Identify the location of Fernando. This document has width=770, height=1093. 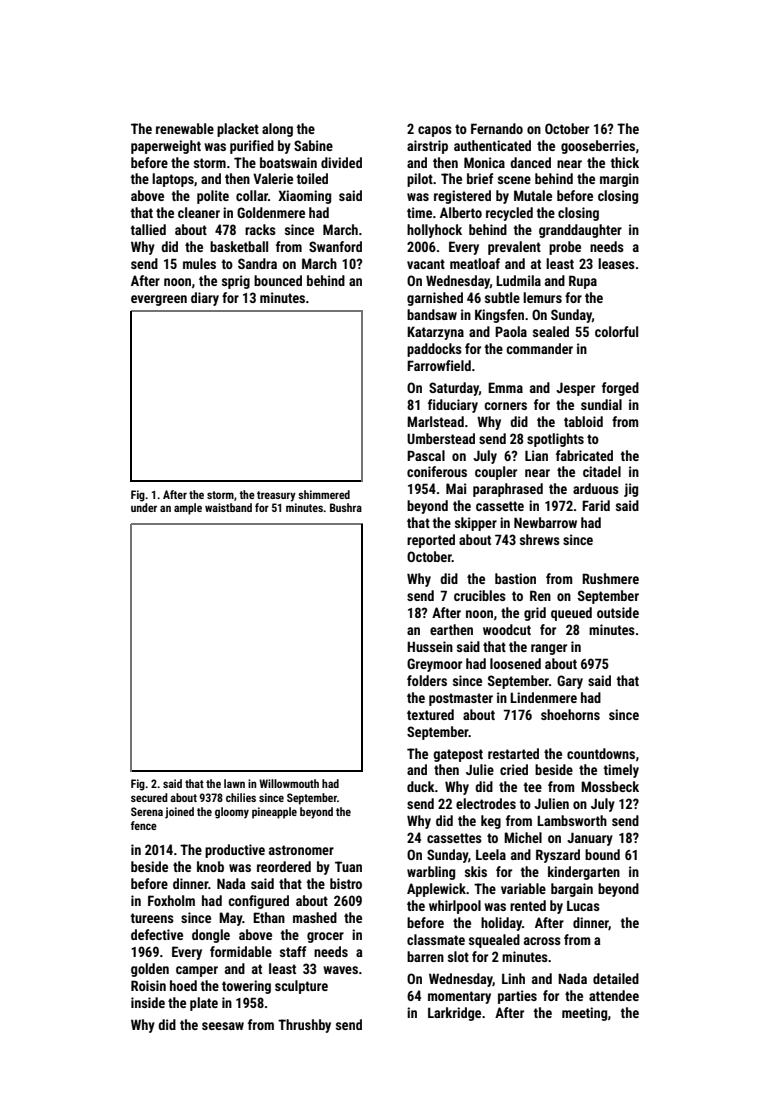
(497, 128).
